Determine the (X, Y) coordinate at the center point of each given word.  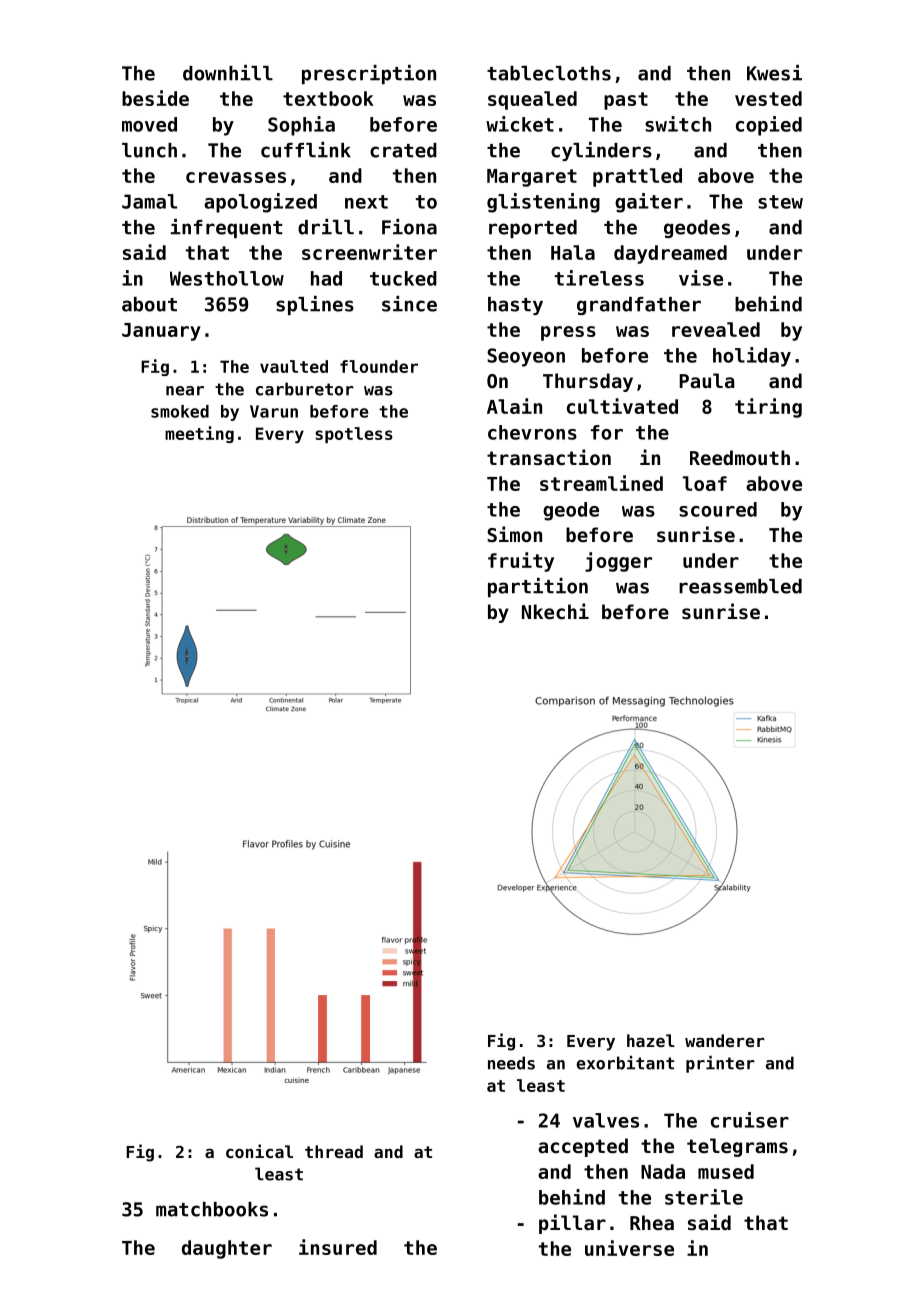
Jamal (149, 201)
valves (606, 1120)
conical (259, 1151)
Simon (514, 534)
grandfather (639, 306)
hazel (651, 1040)
